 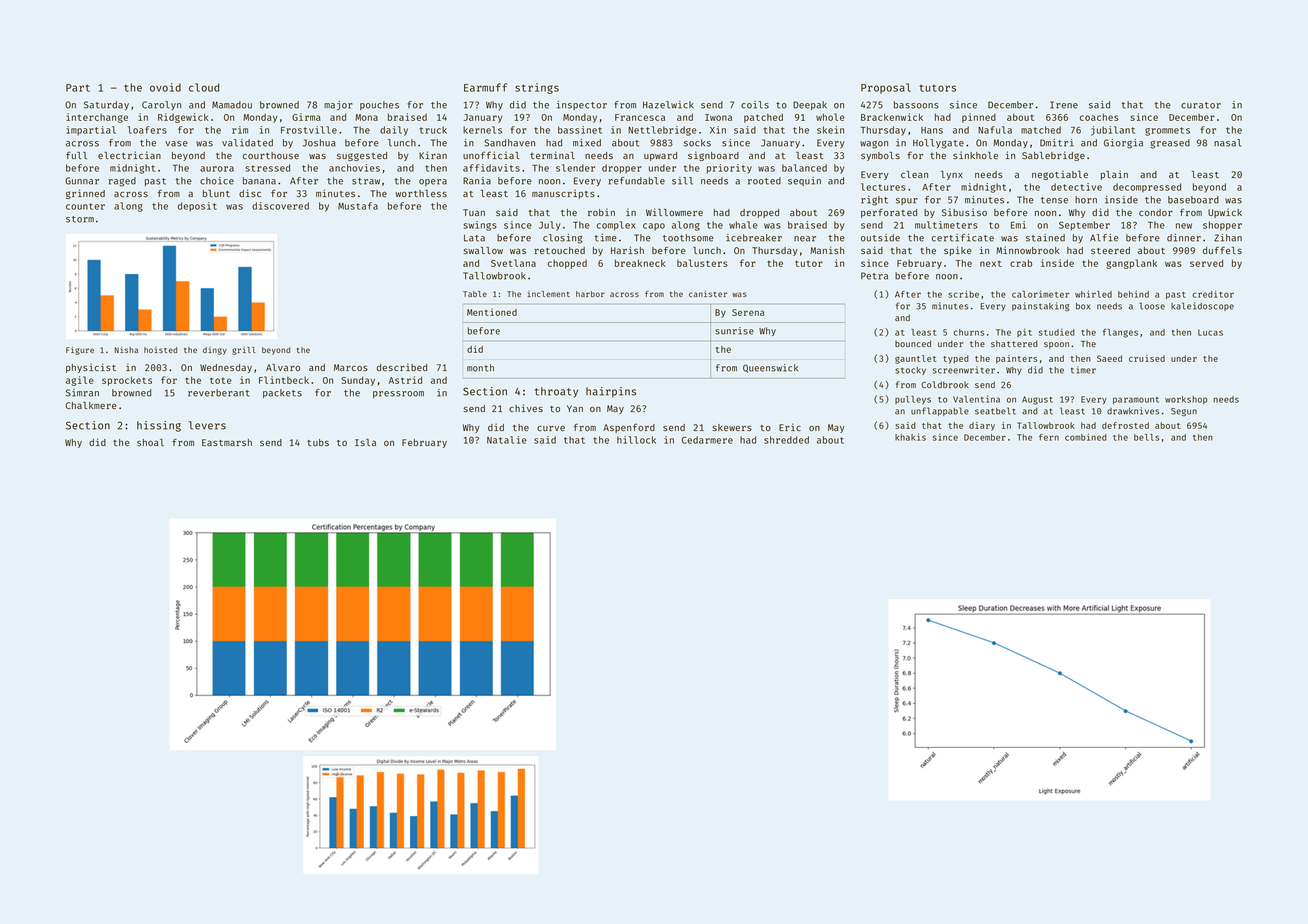 I want to click on screenwriter, so click(x=964, y=370).
